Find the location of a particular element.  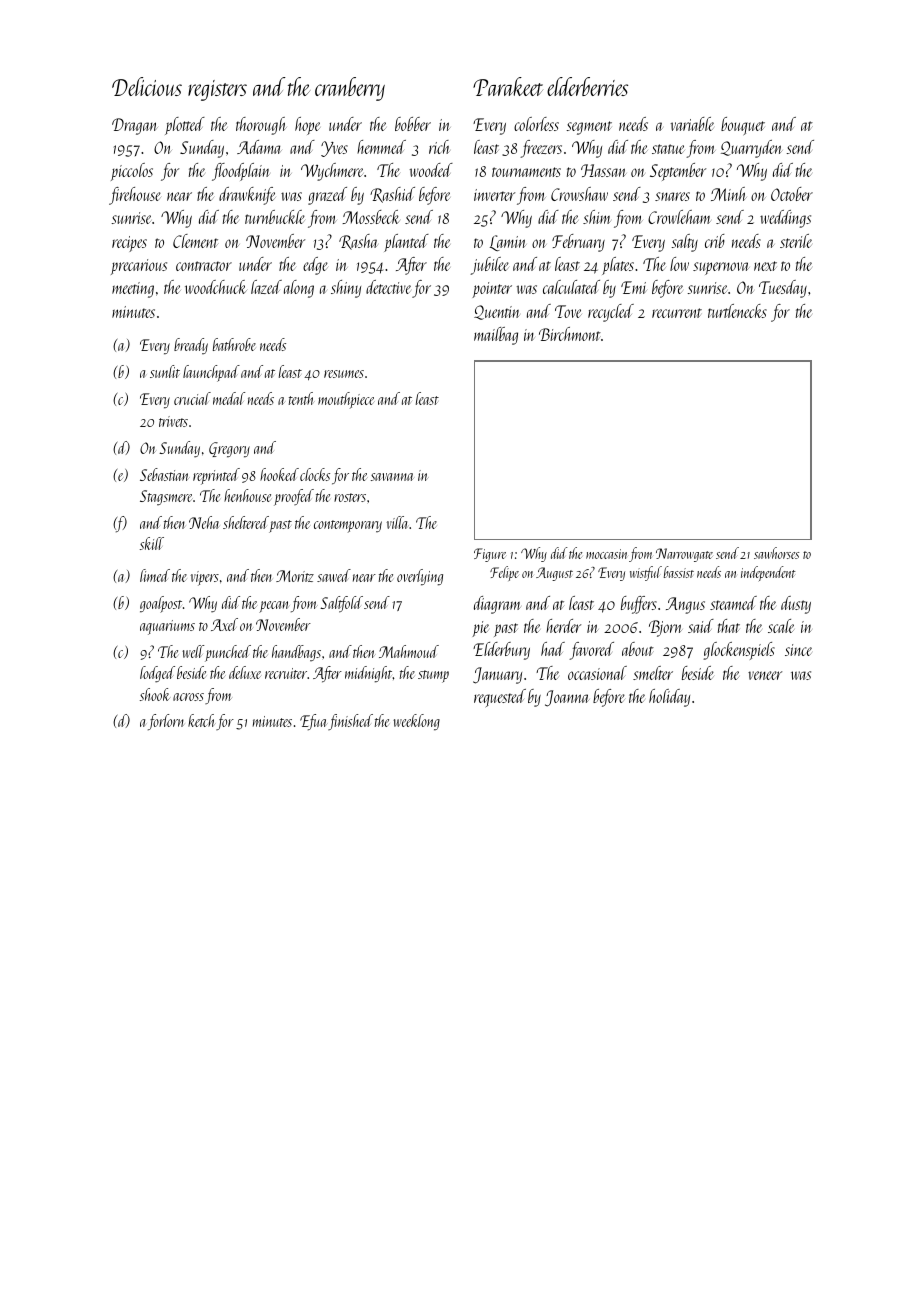

registers is located at coordinates (217, 90).
